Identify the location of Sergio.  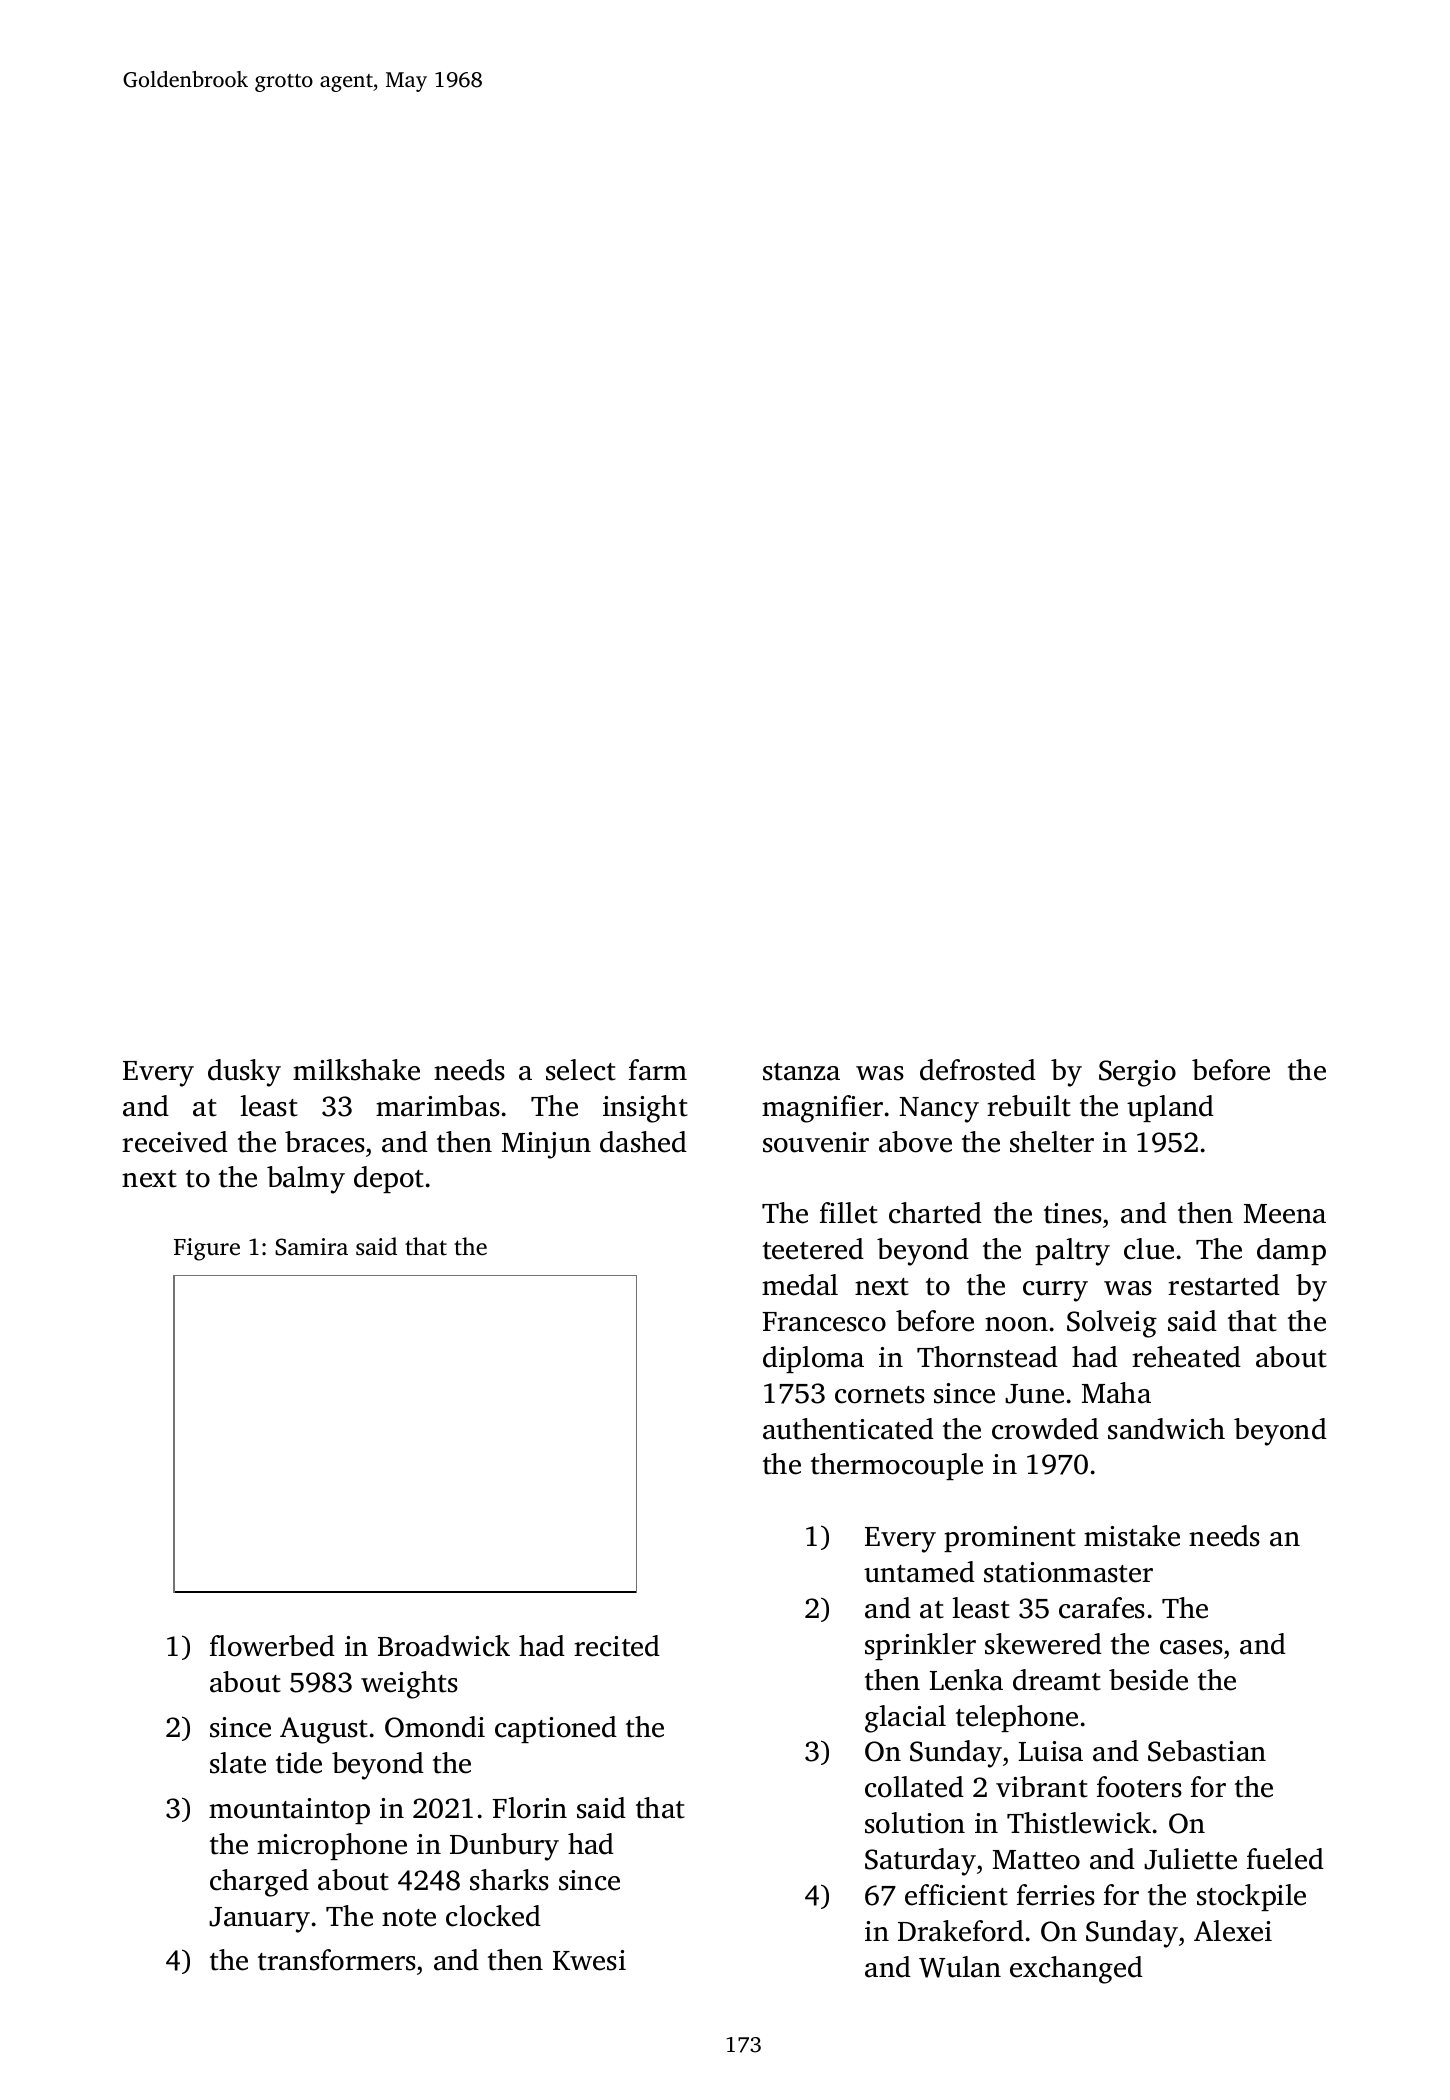
(1137, 1073).
